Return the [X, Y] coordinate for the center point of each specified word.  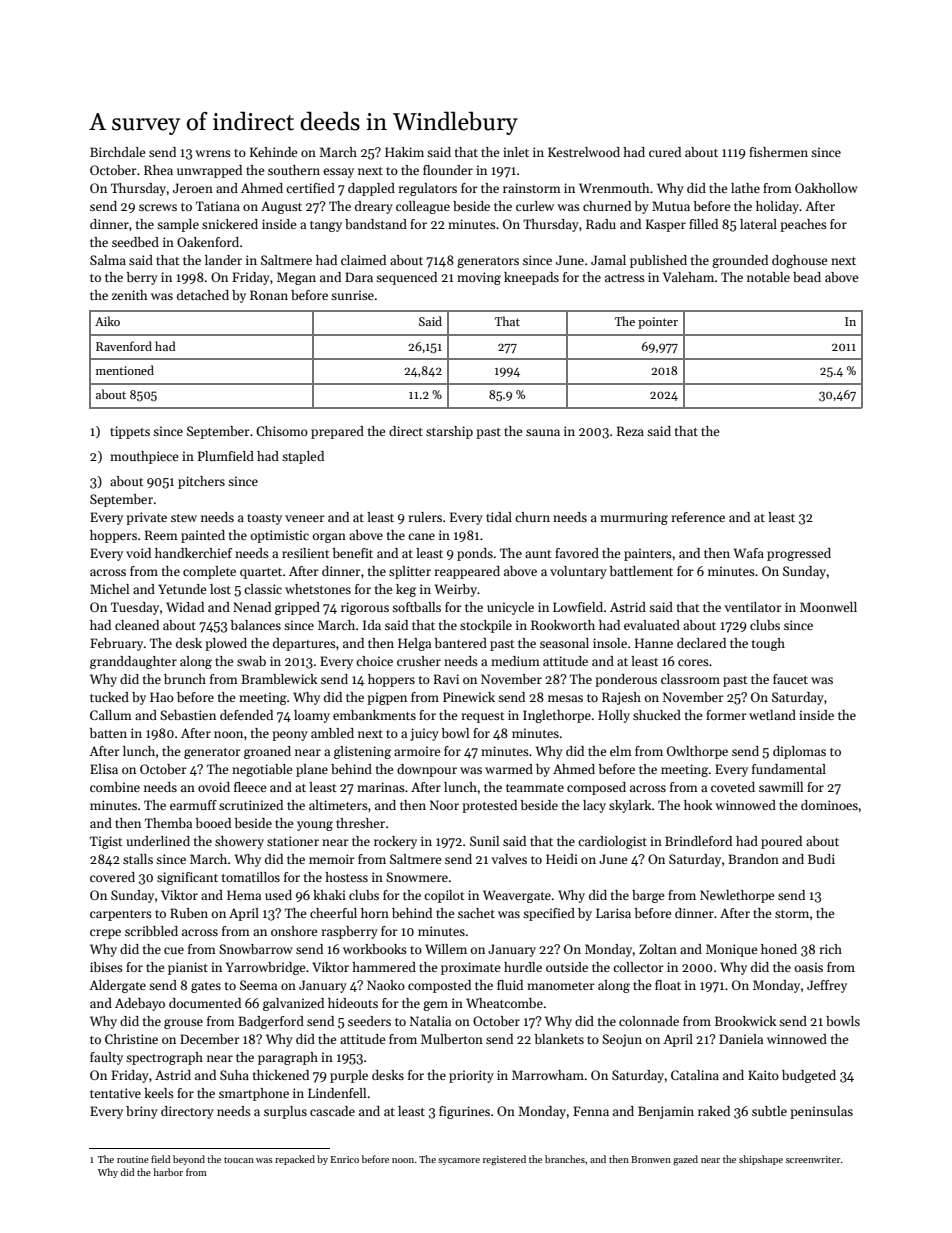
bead [807, 277]
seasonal [564, 643]
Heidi [562, 859]
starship [449, 432]
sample [178, 225]
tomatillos [251, 877]
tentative [115, 1093]
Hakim [404, 152]
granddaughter [133, 662]
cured [665, 152]
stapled [303, 457]
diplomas [799, 752]
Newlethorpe [737, 896]
